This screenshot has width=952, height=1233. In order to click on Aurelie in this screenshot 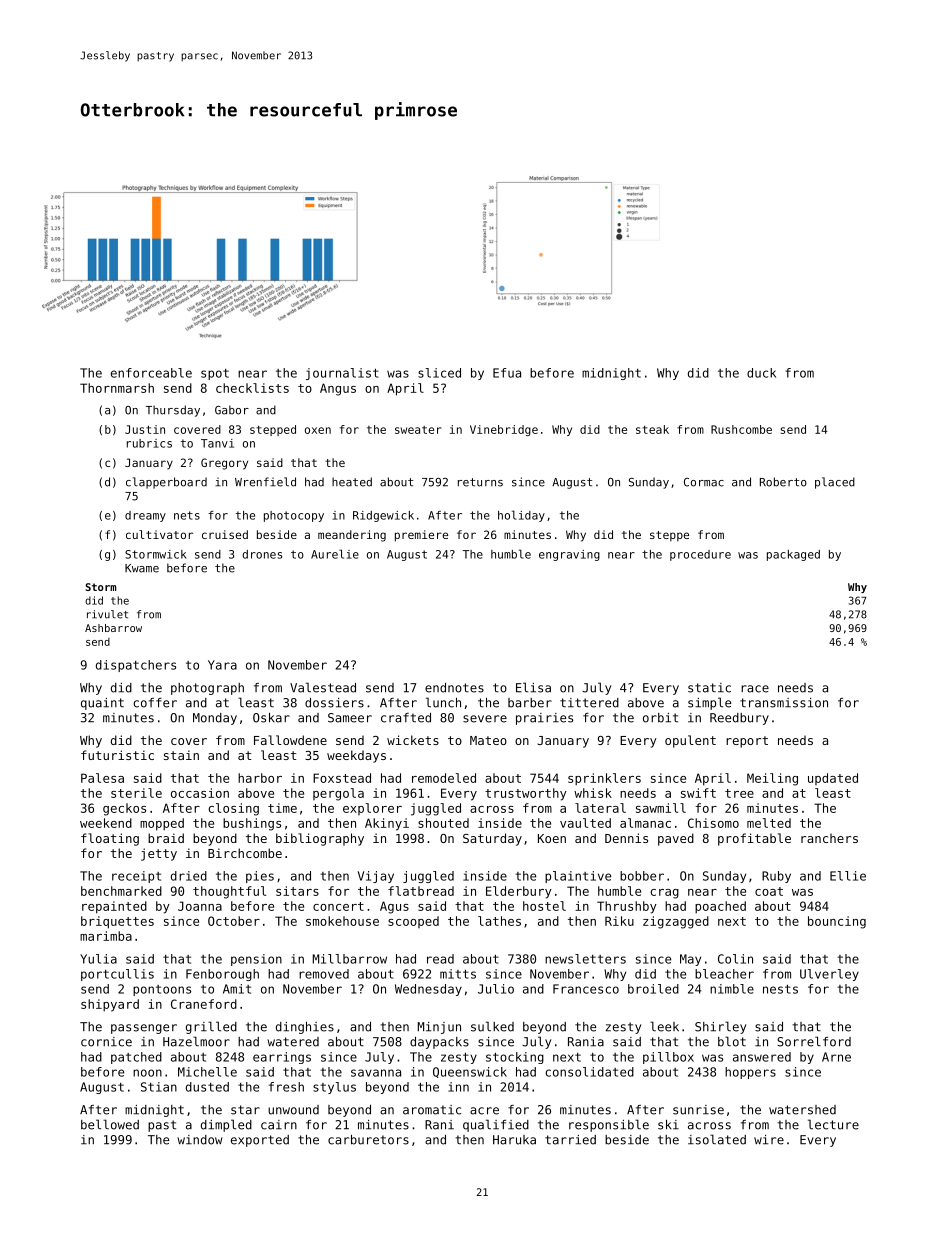, I will do `click(335, 554)`.
